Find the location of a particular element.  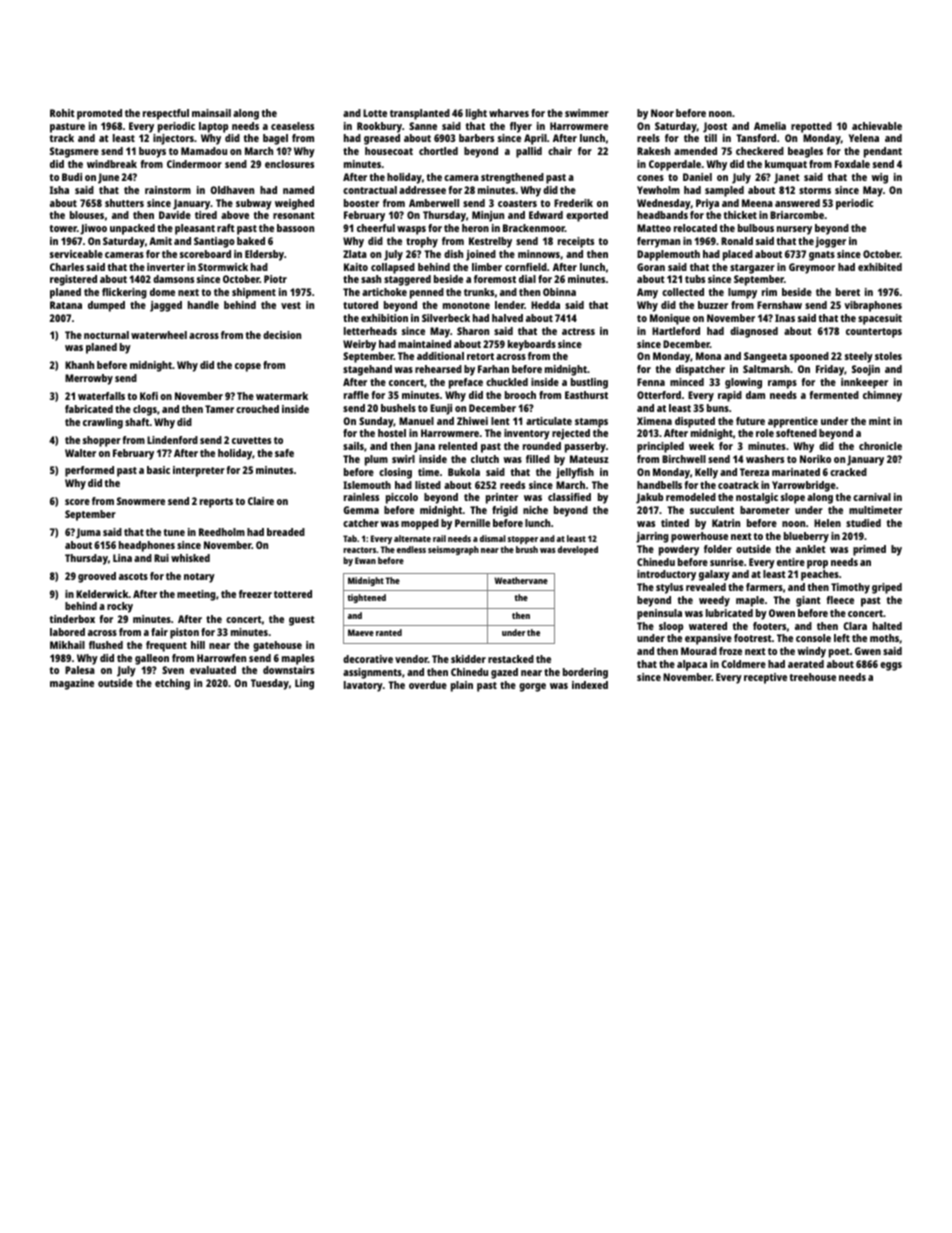

swimmer is located at coordinates (587, 113).
